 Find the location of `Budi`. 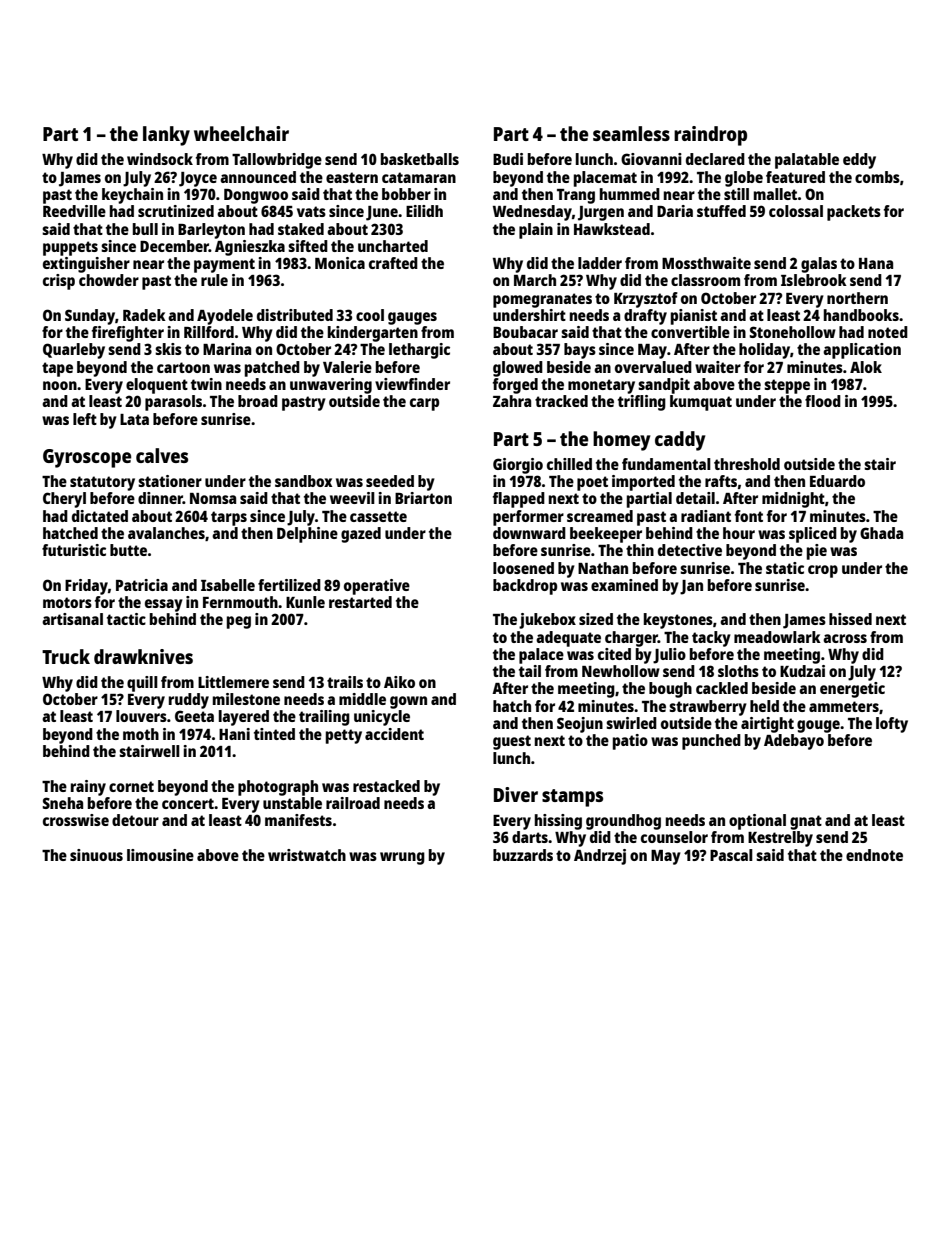

Budi is located at coordinates (508, 159).
